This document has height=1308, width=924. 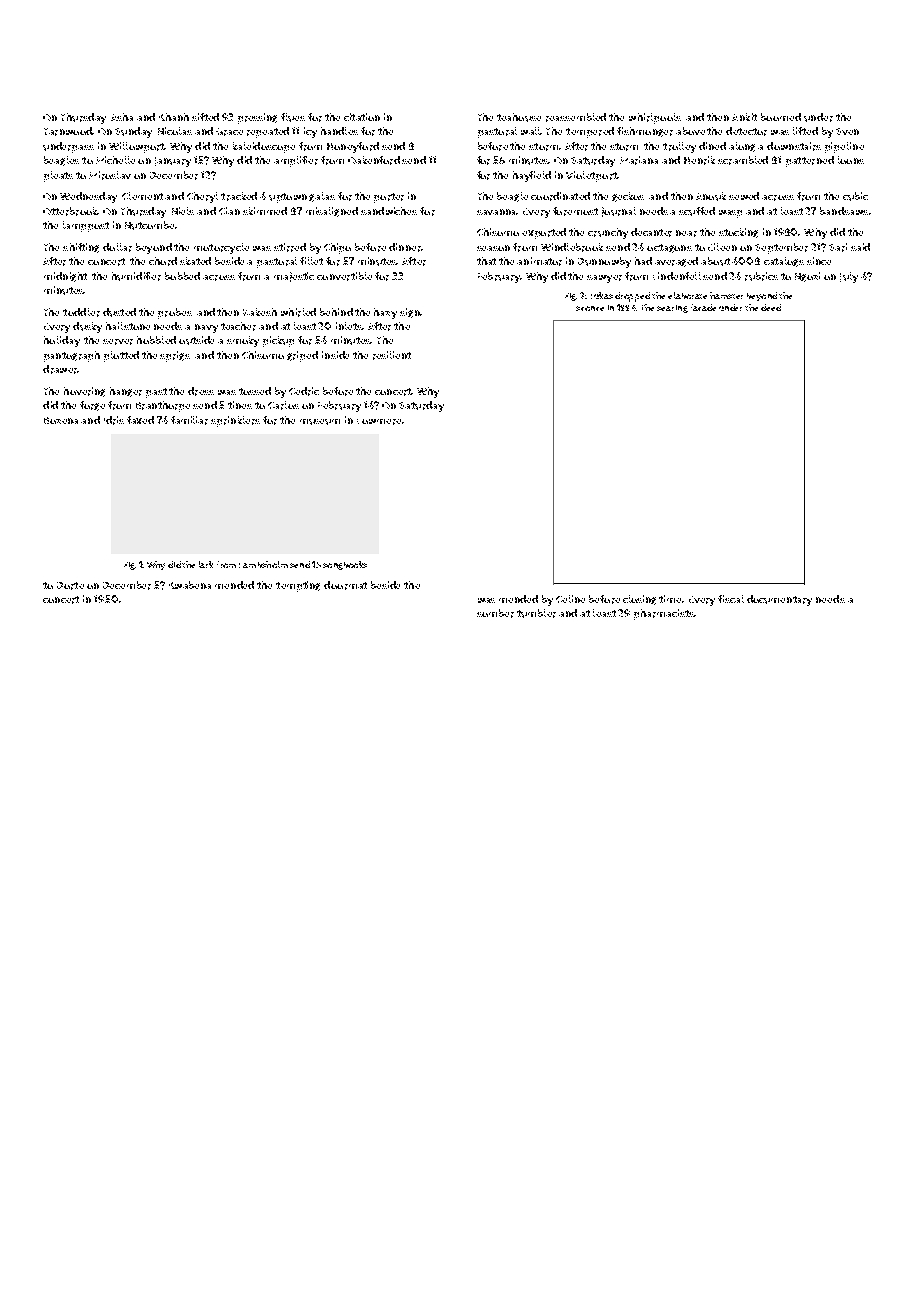 I want to click on Nicolas, so click(x=175, y=131).
